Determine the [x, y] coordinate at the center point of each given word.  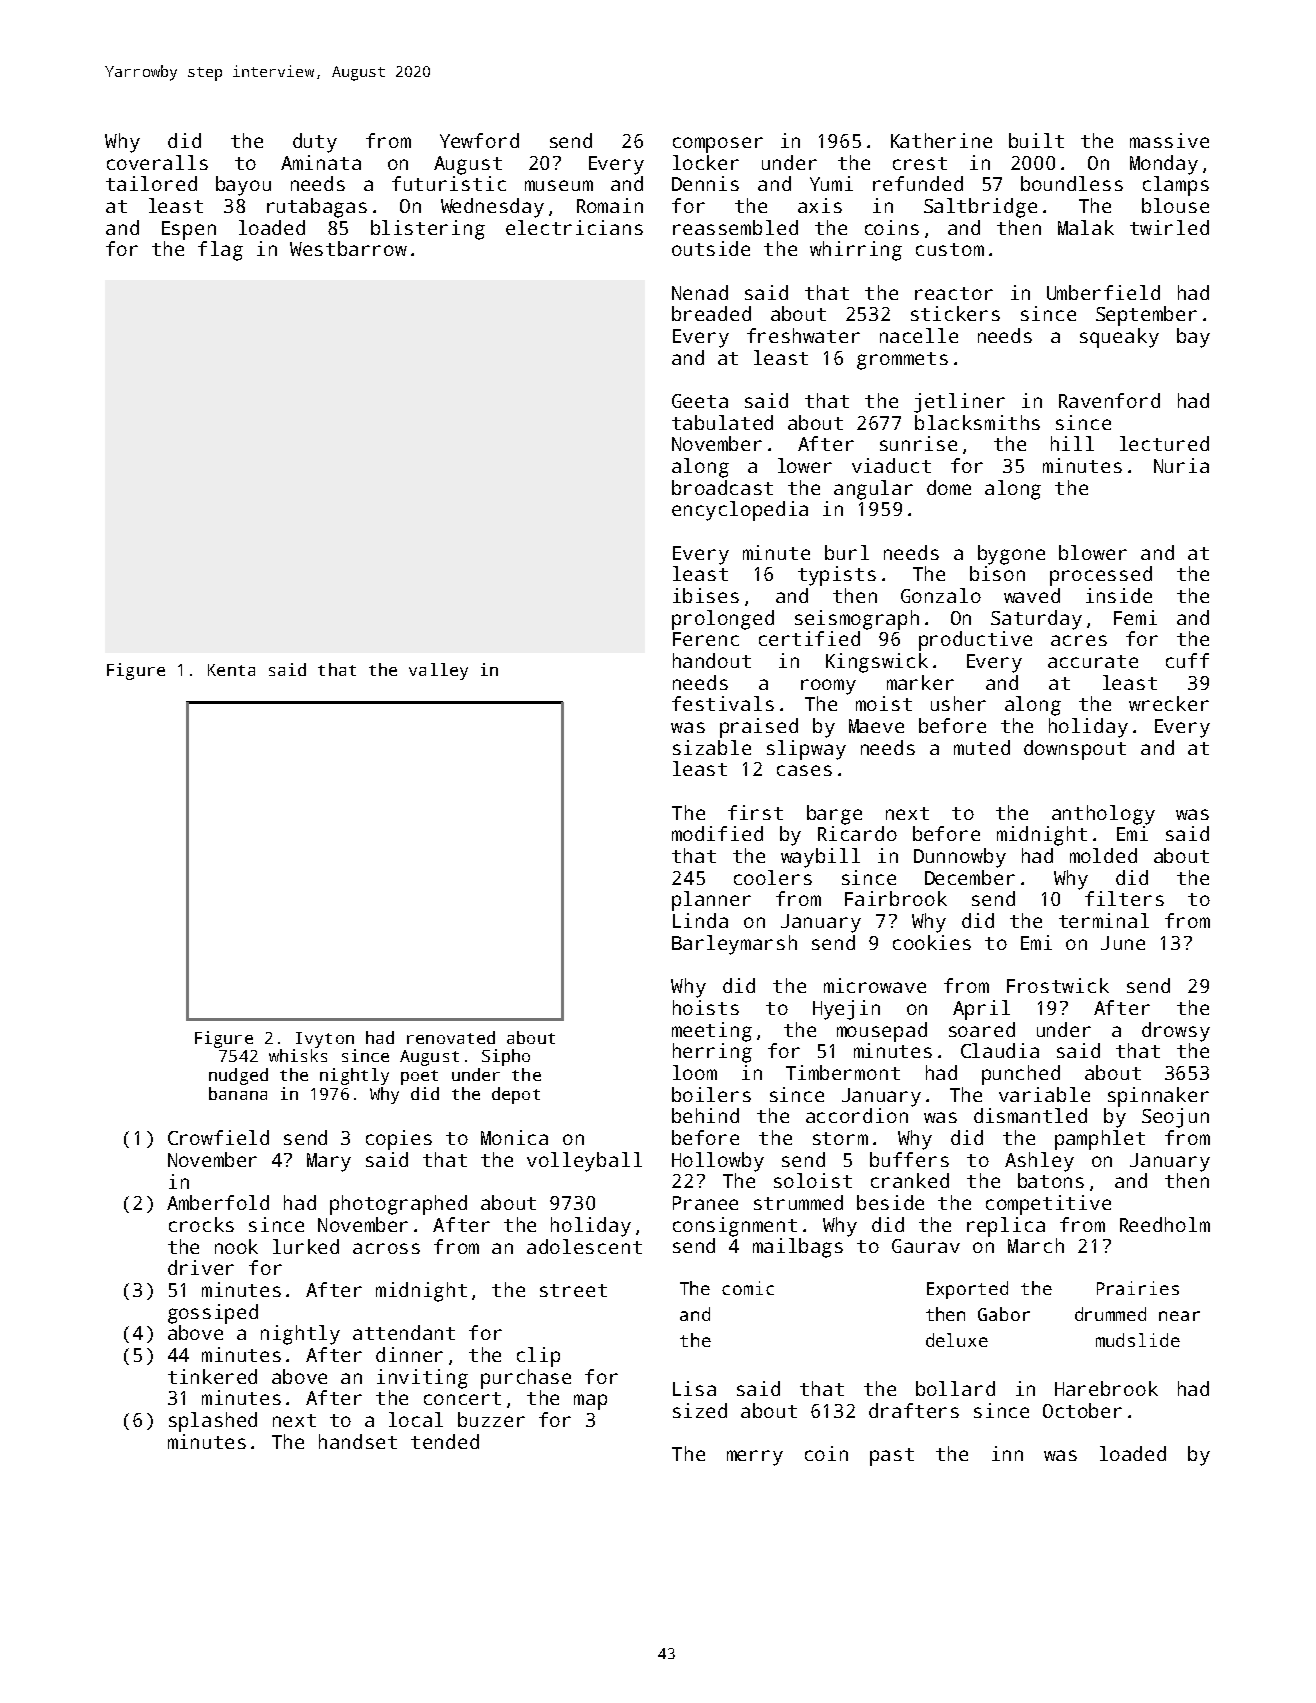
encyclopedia [740, 511]
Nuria [1181, 465]
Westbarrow [348, 248]
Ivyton [325, 1040]
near [1179, 1316]
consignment [735, 1227]
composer [718, 145]
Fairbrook [896, 898]
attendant [404, 1332]
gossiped [213, 1314]
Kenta [231, 670]
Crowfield [218, 1137]
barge [834, 815]
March [1036, 1245]
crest [920, 163]
